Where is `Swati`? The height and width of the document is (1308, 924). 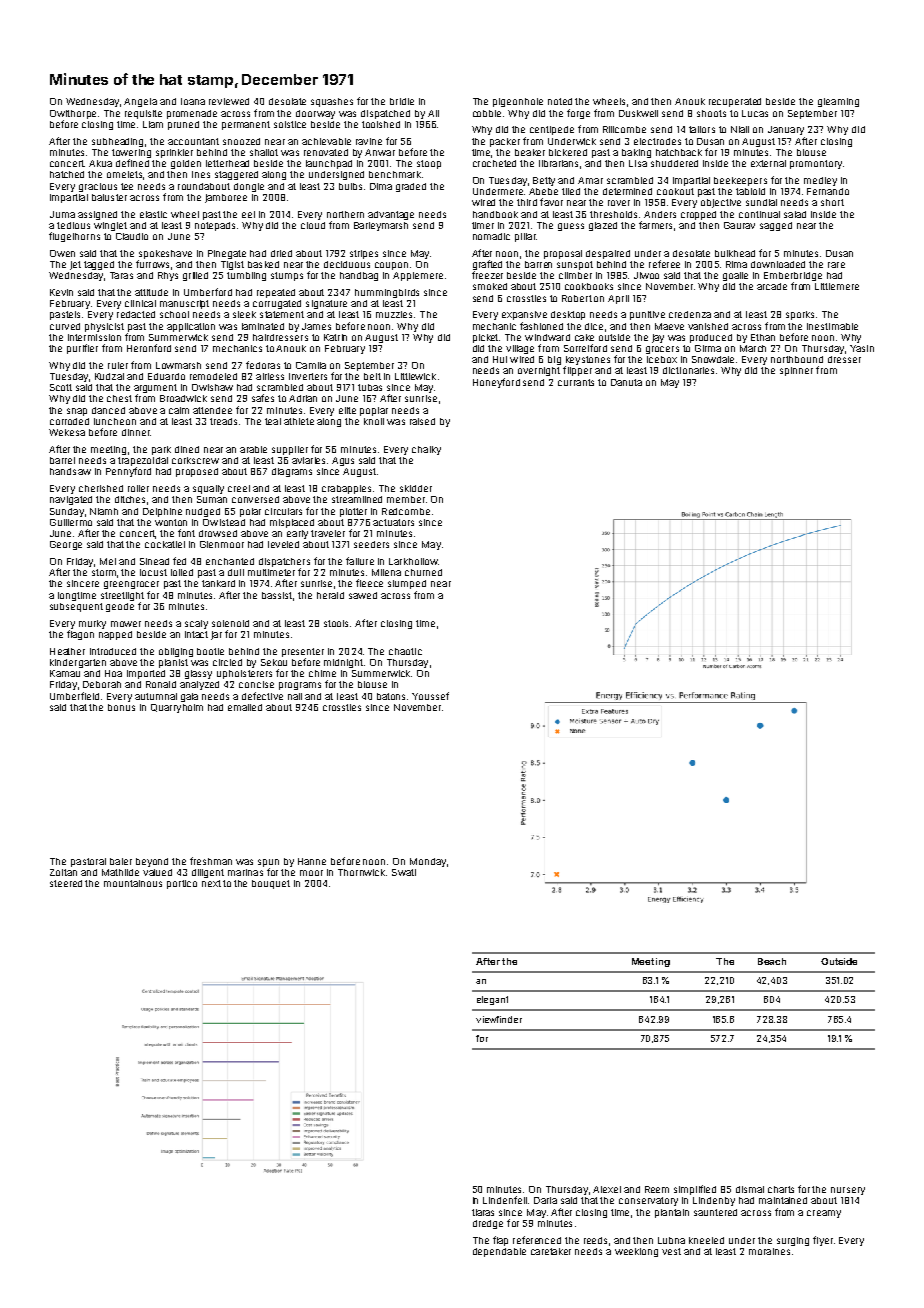 Swati is located at coordinates (404, 872).
